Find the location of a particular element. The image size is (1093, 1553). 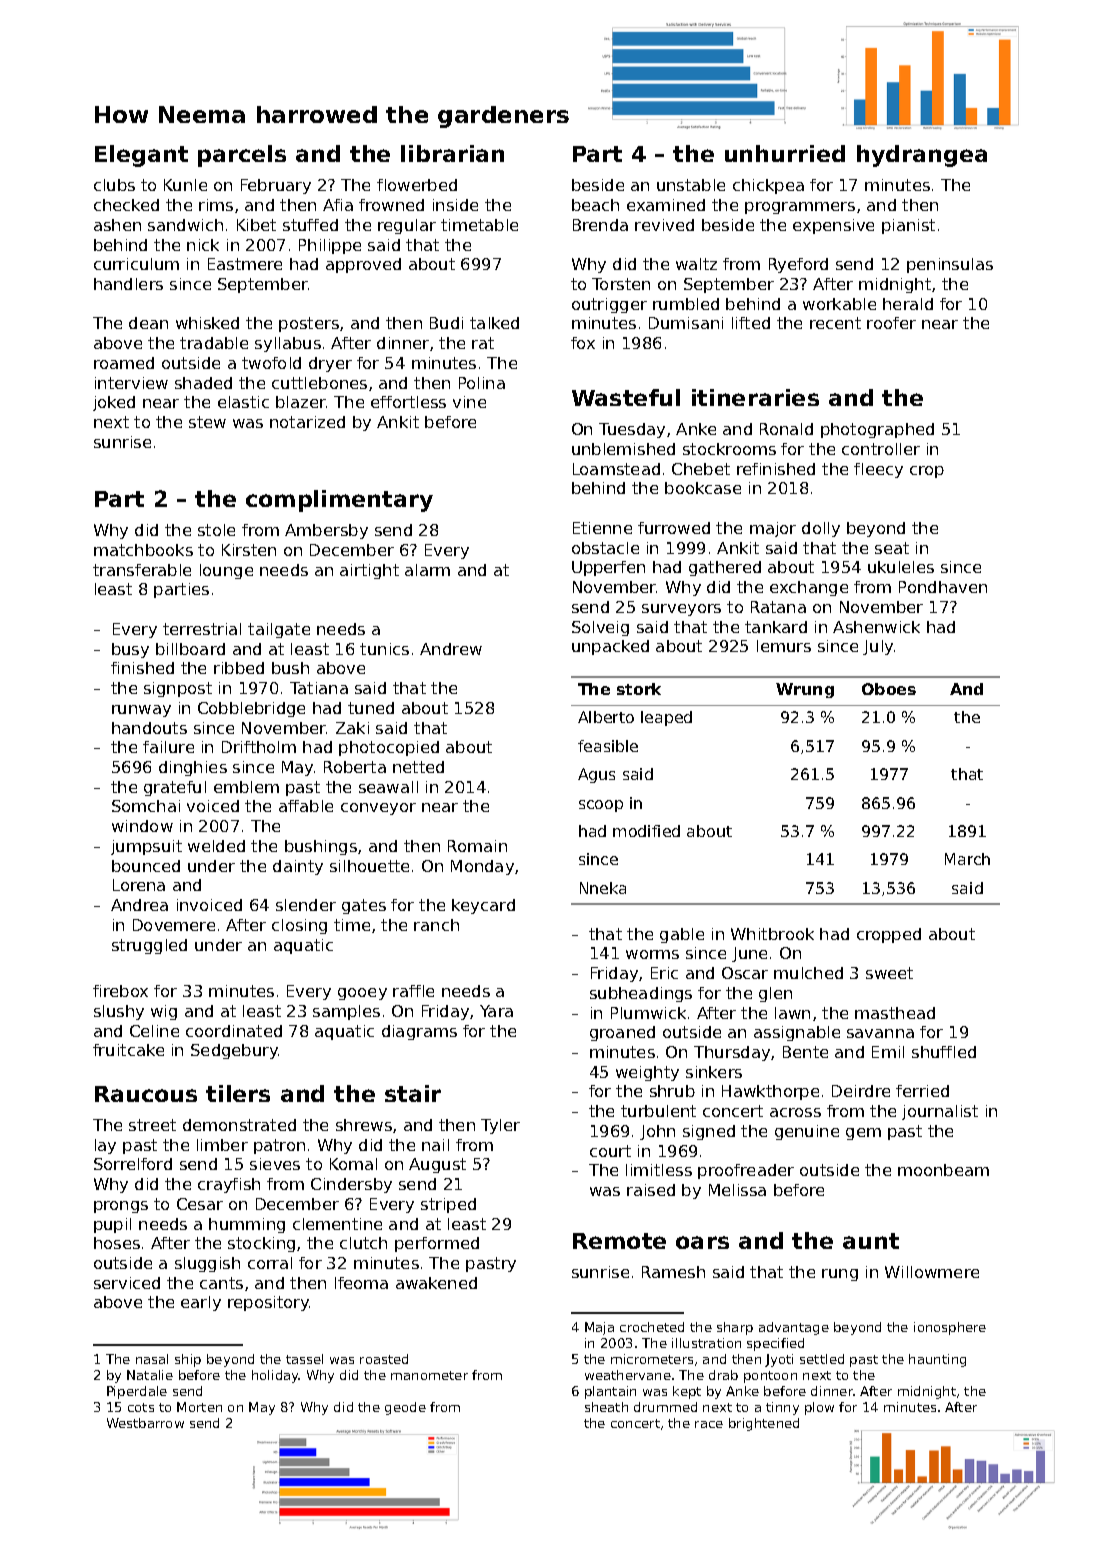

Oboes is located at coordinates (889, 689).
